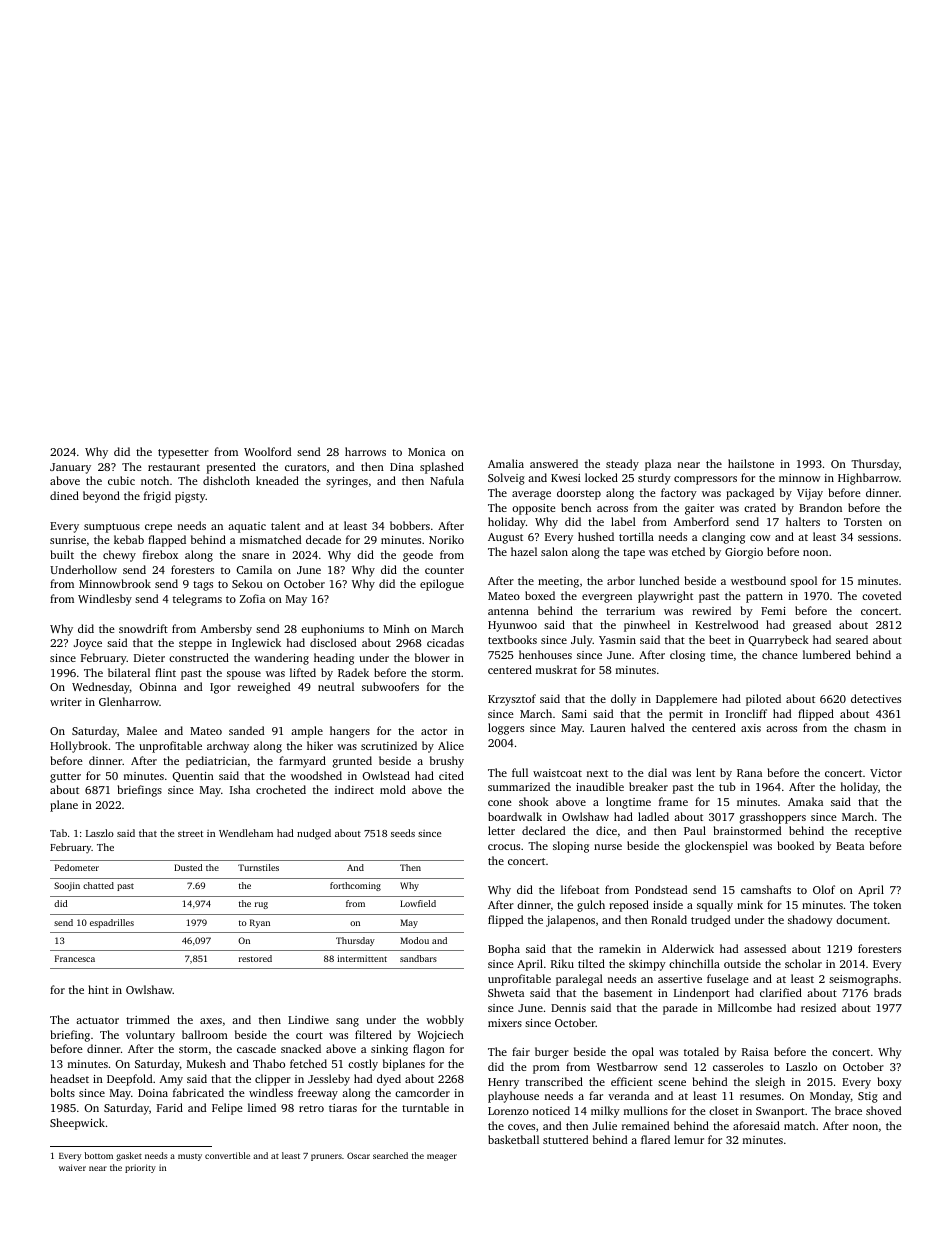  I want to click on opposite, so click(534, 509).
